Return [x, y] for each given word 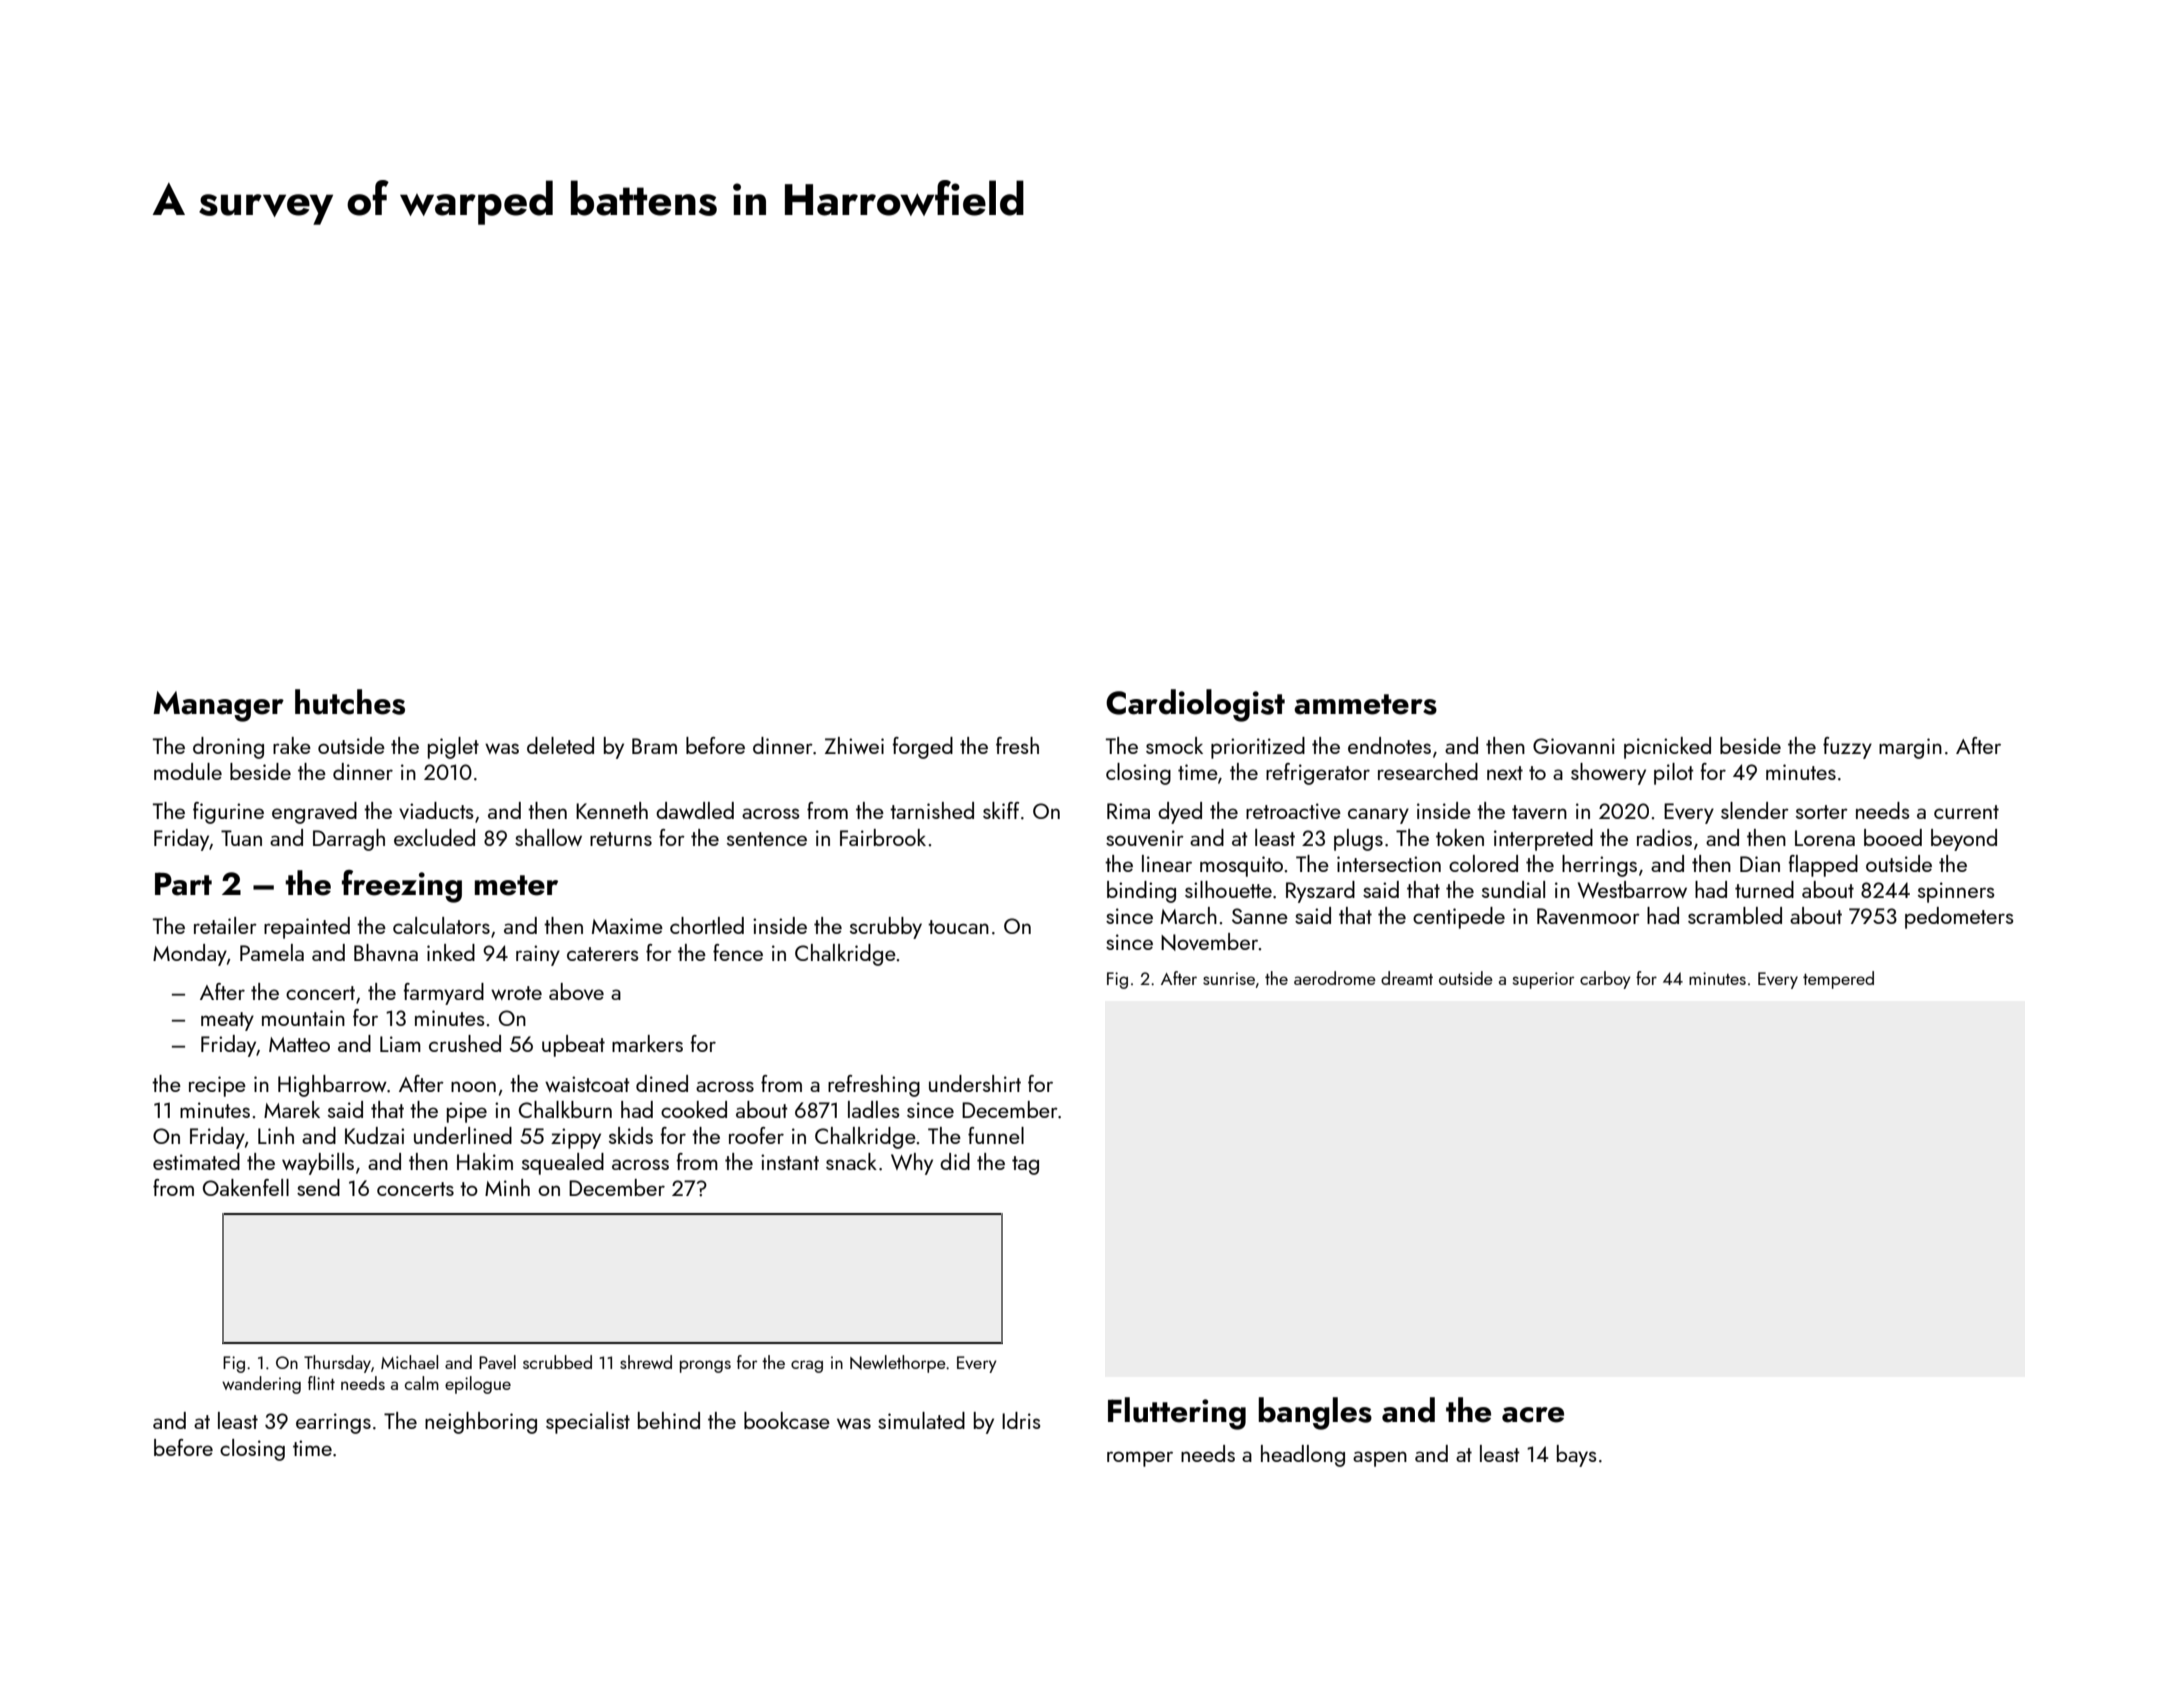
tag [1025, 1165]
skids [631, 1135]
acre [1533, 1415]
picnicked [1667, 748]
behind [669, 1420]
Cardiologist [1195, 705]
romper [1140, 1459]
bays [1576, 1456]
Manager [218, 706]
